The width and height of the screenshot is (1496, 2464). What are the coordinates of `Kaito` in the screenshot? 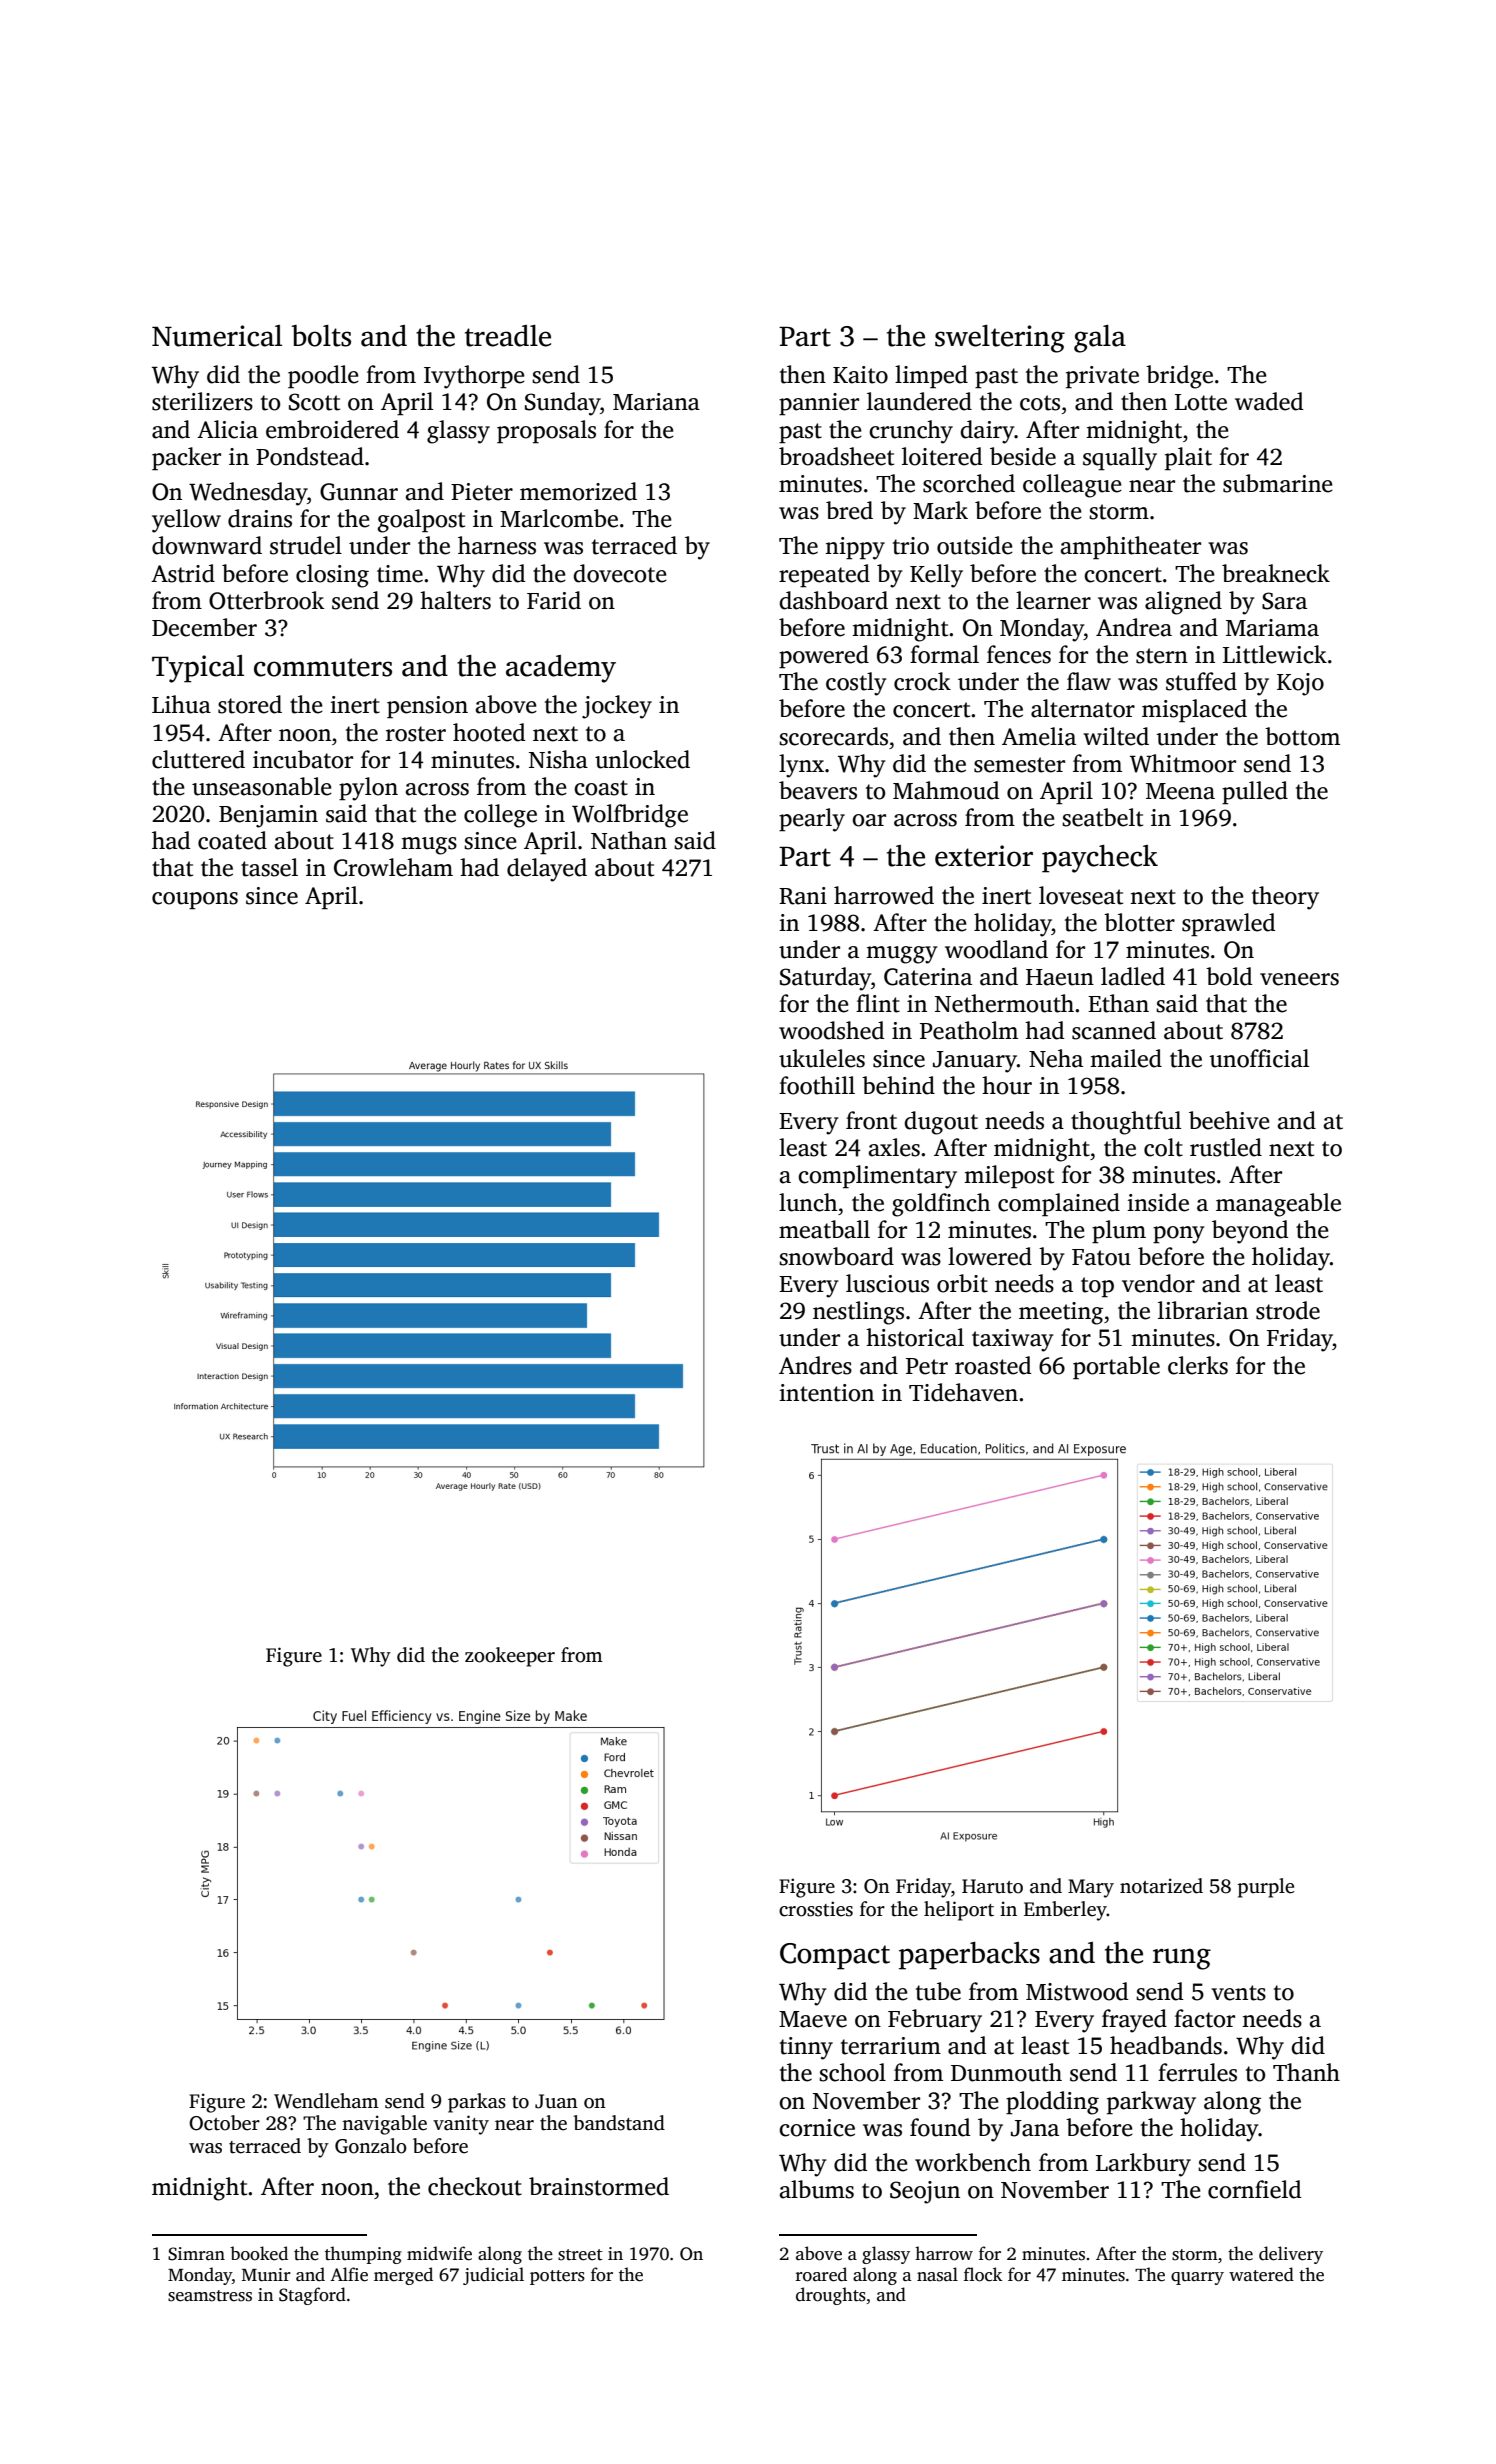 It's located at (860, 375).
